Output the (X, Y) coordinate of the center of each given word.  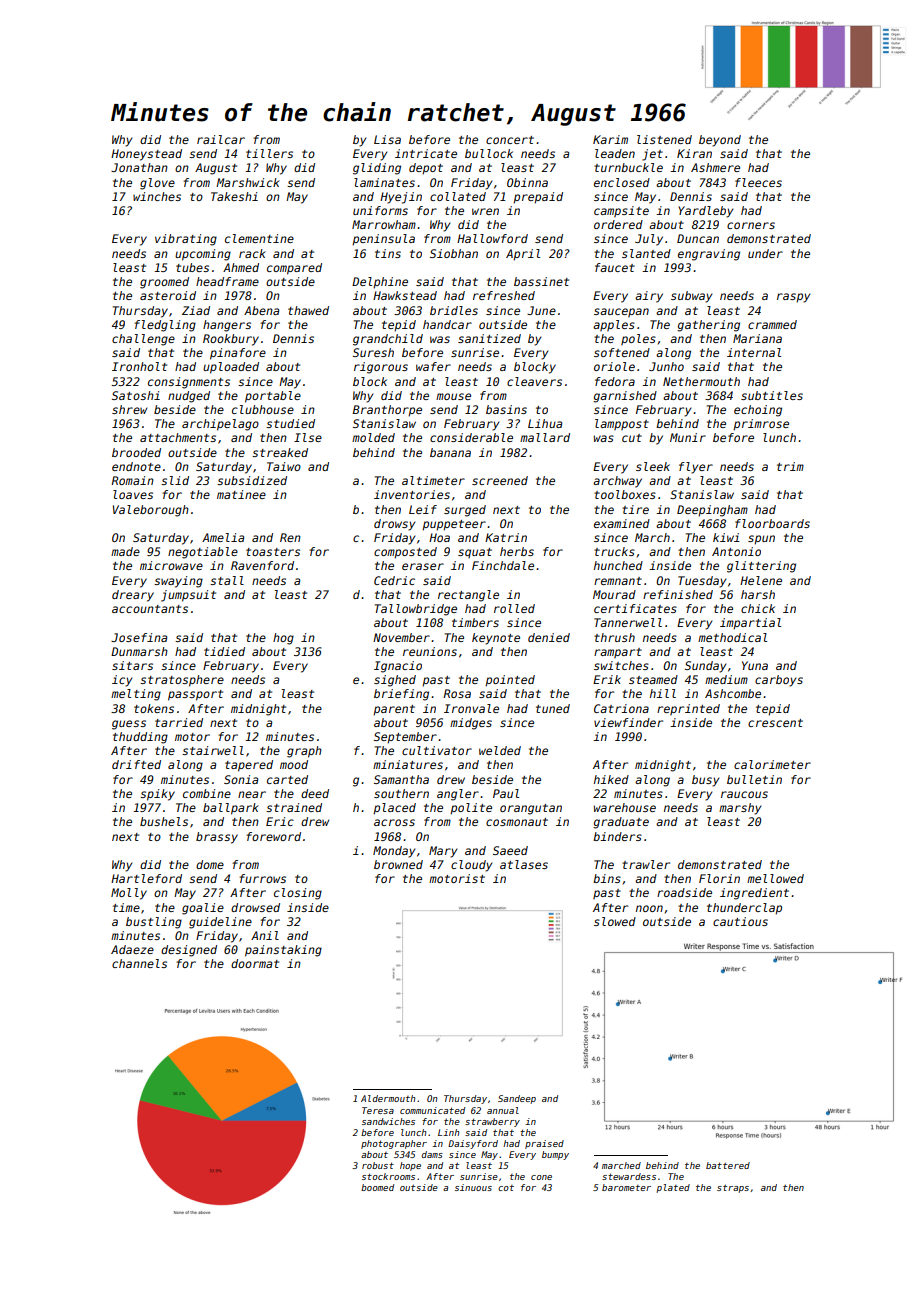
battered (728, 1165)
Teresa (378, 1110)
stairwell (213, 750)
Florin (719, 878)
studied (290, 423)
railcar (221, 139)
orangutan (531, 809)
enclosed (622, 182)
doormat (255, 963)
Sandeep (517, 1099)
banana (450, 452)
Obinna (527, 182)
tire (635, 509)
